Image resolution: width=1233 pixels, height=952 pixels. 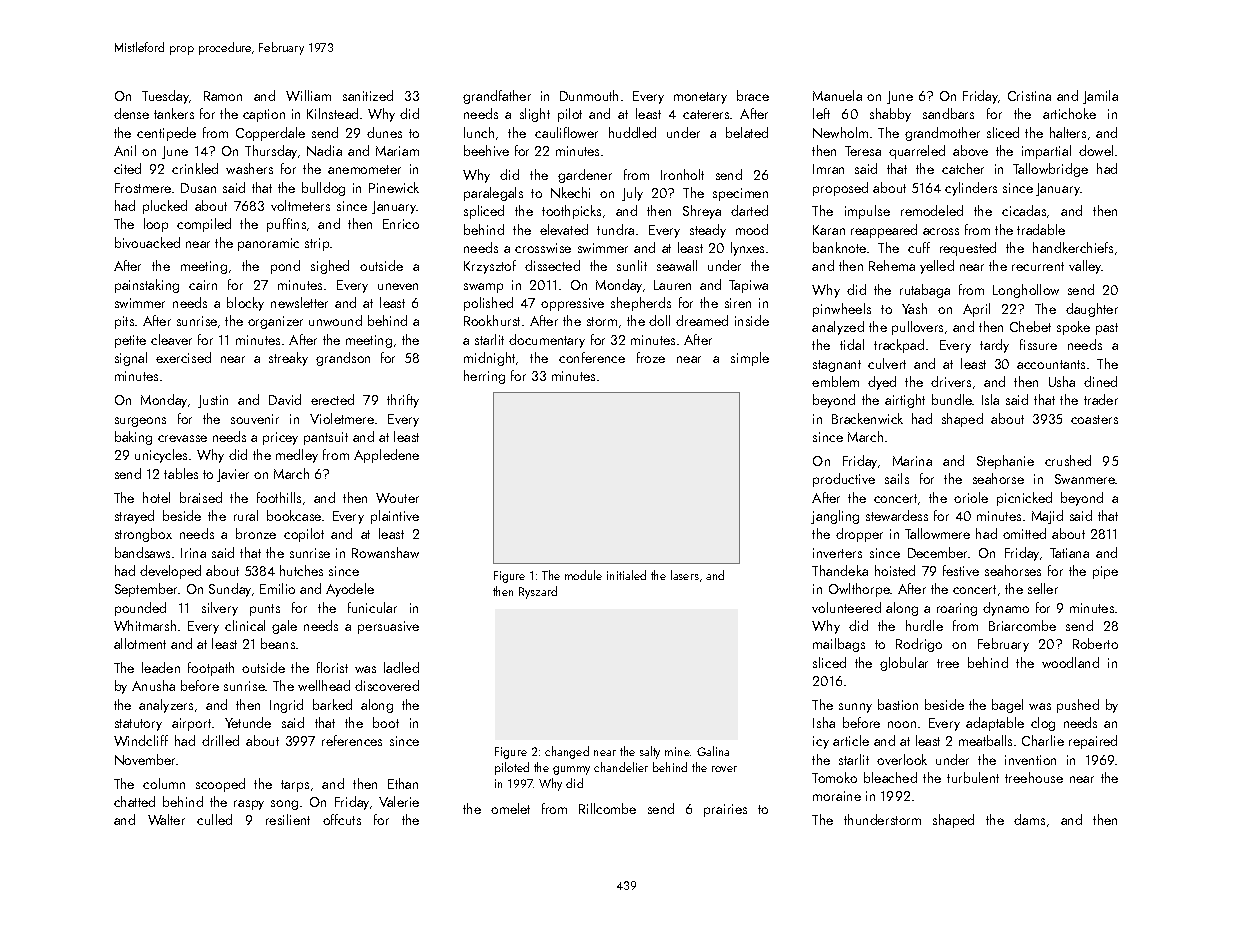 What do you see at coordinates (138, 725) in the page?
I see `statutory` at bounding box center [138, 725].
